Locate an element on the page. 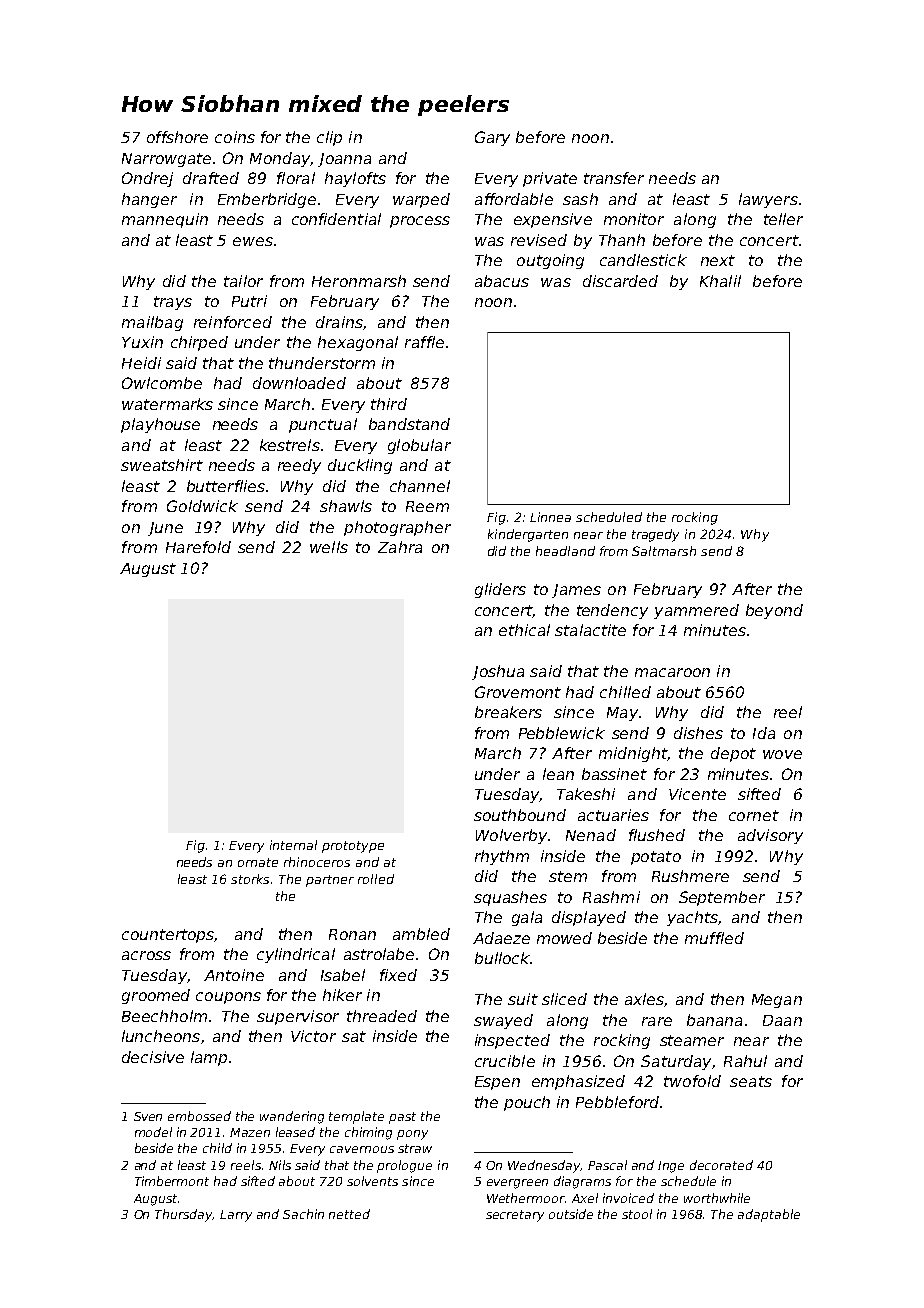 This document has width=924, height=1308. private is located at coordinates (550, 179).
